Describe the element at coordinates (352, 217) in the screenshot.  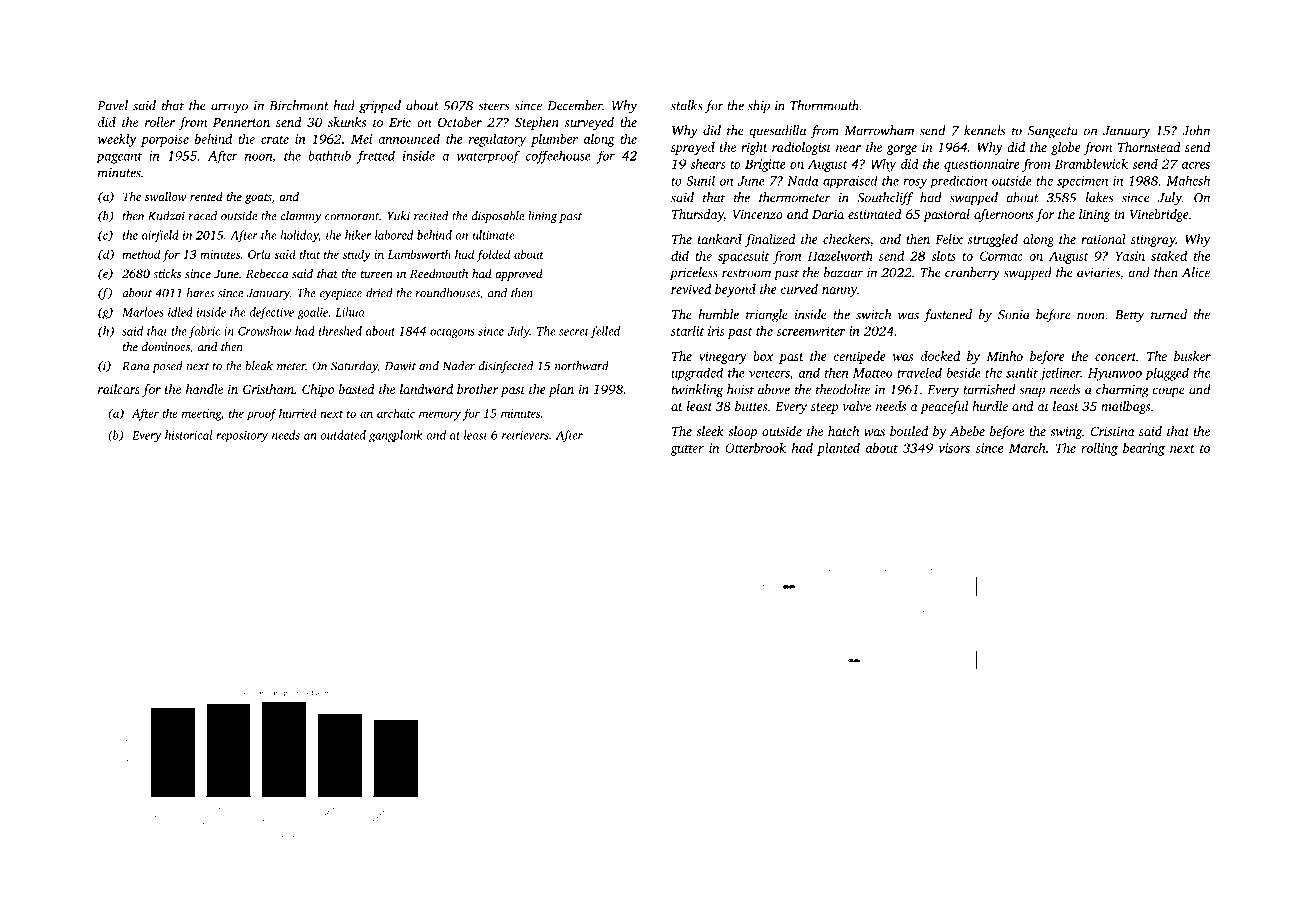
I see `cormorant` at that location.
